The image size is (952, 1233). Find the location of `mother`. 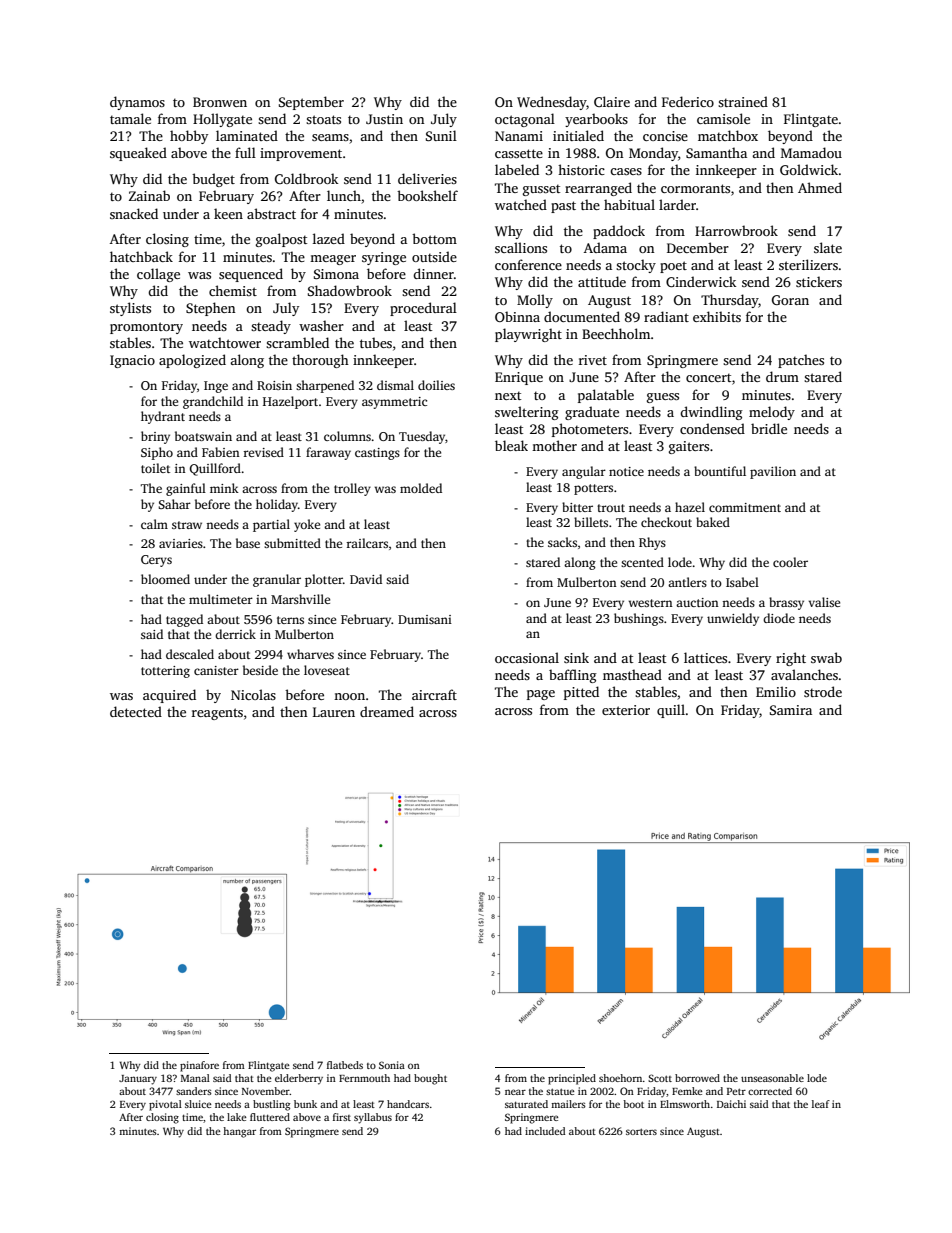

mother is located at coordinates (554, 445).
